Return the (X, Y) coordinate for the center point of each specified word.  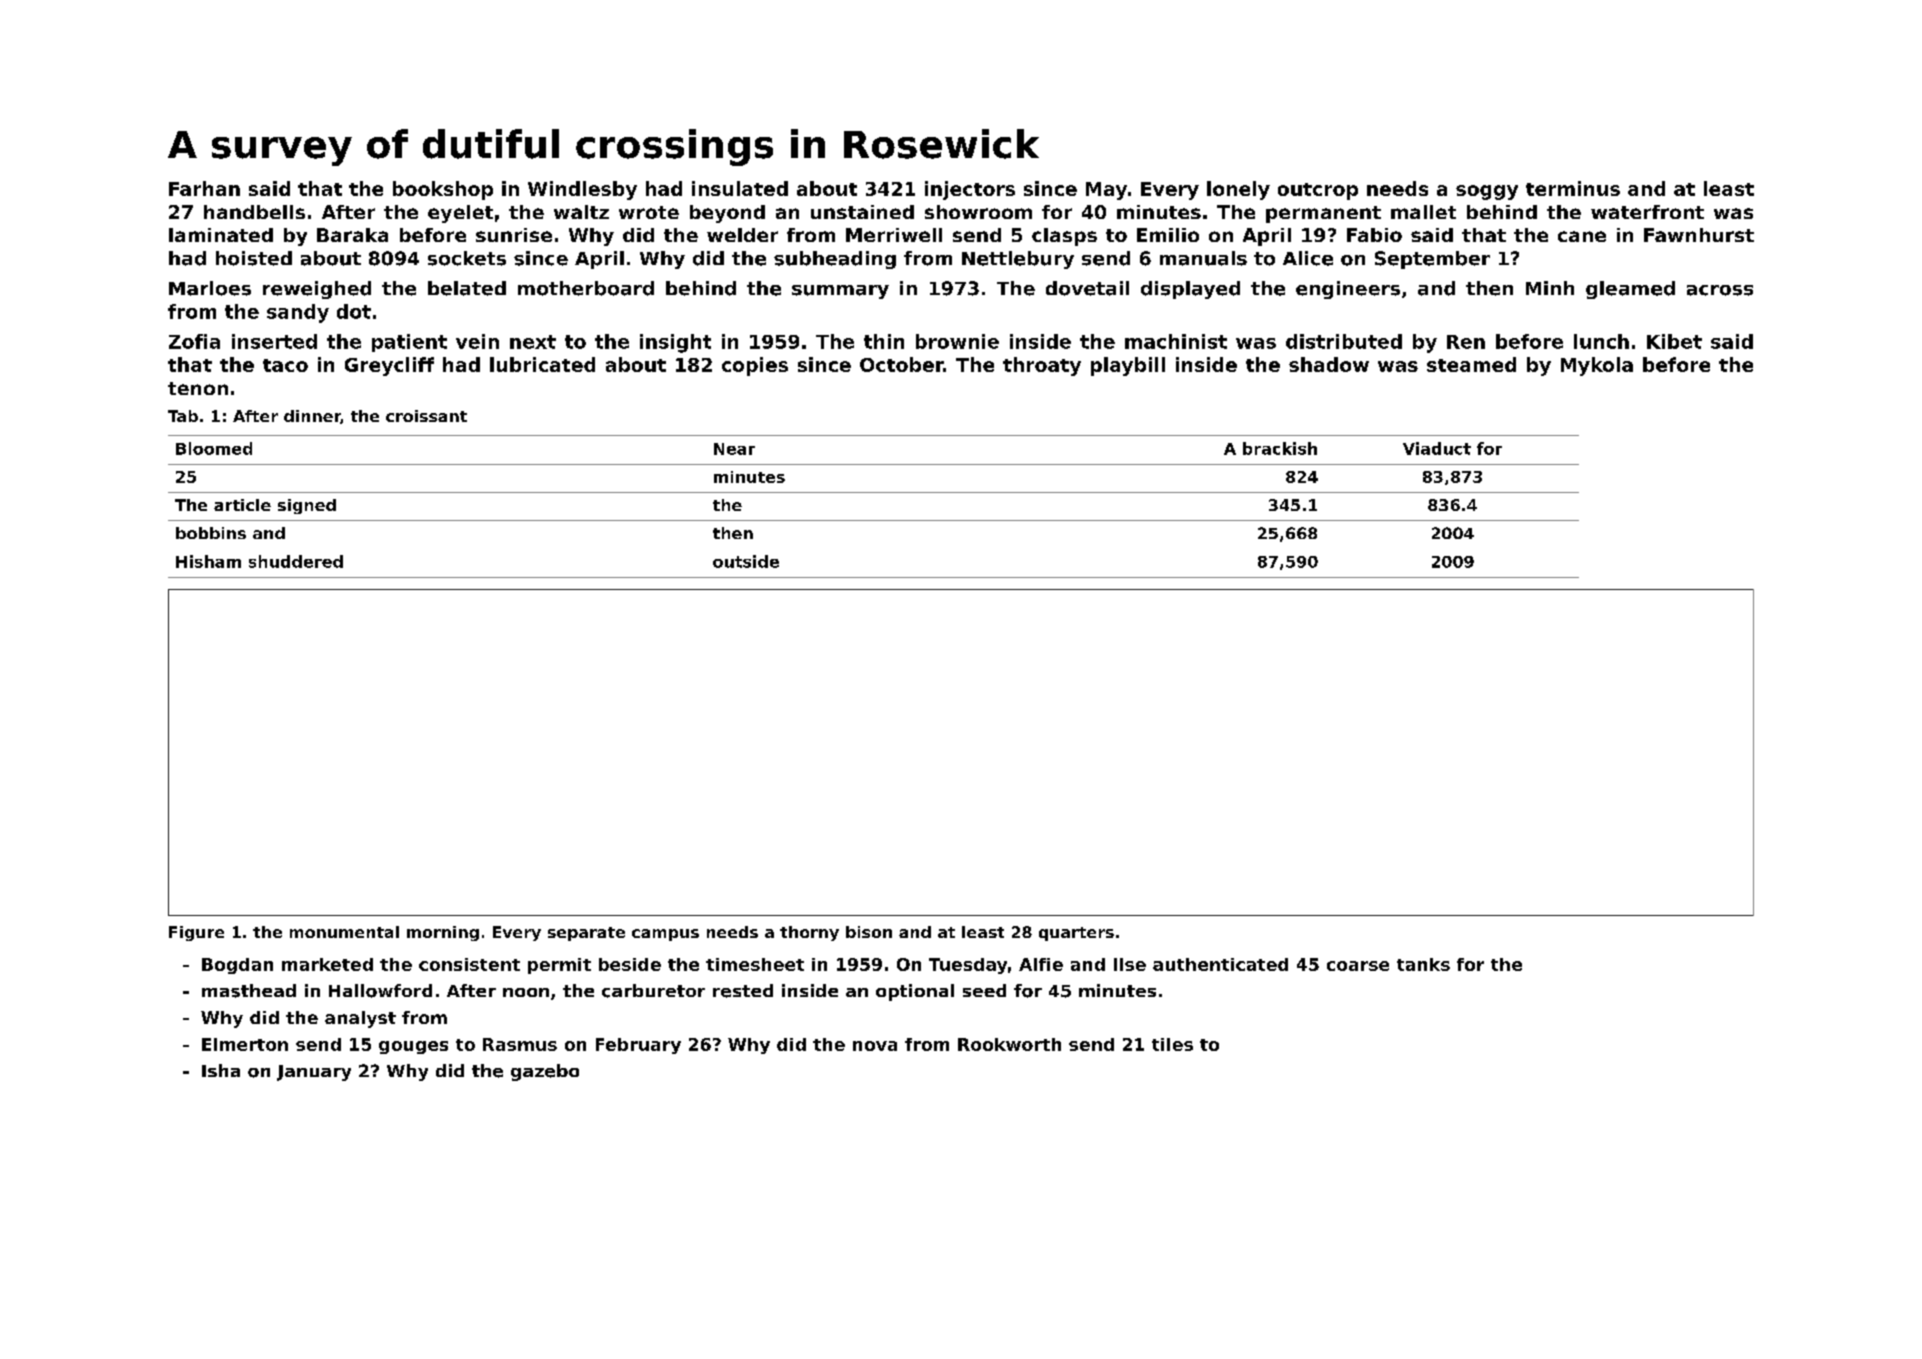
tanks (1423, 964)
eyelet (460, 214)
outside (746, 561)
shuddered (296, 561)
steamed (1471, 364)
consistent (469, 964)
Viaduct (1437, 448)
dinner (312, 417)
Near (734, 449)
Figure (196, 933)
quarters (1076, 934)
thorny (809, 933)
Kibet (1674, 341)
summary (840, 292)
